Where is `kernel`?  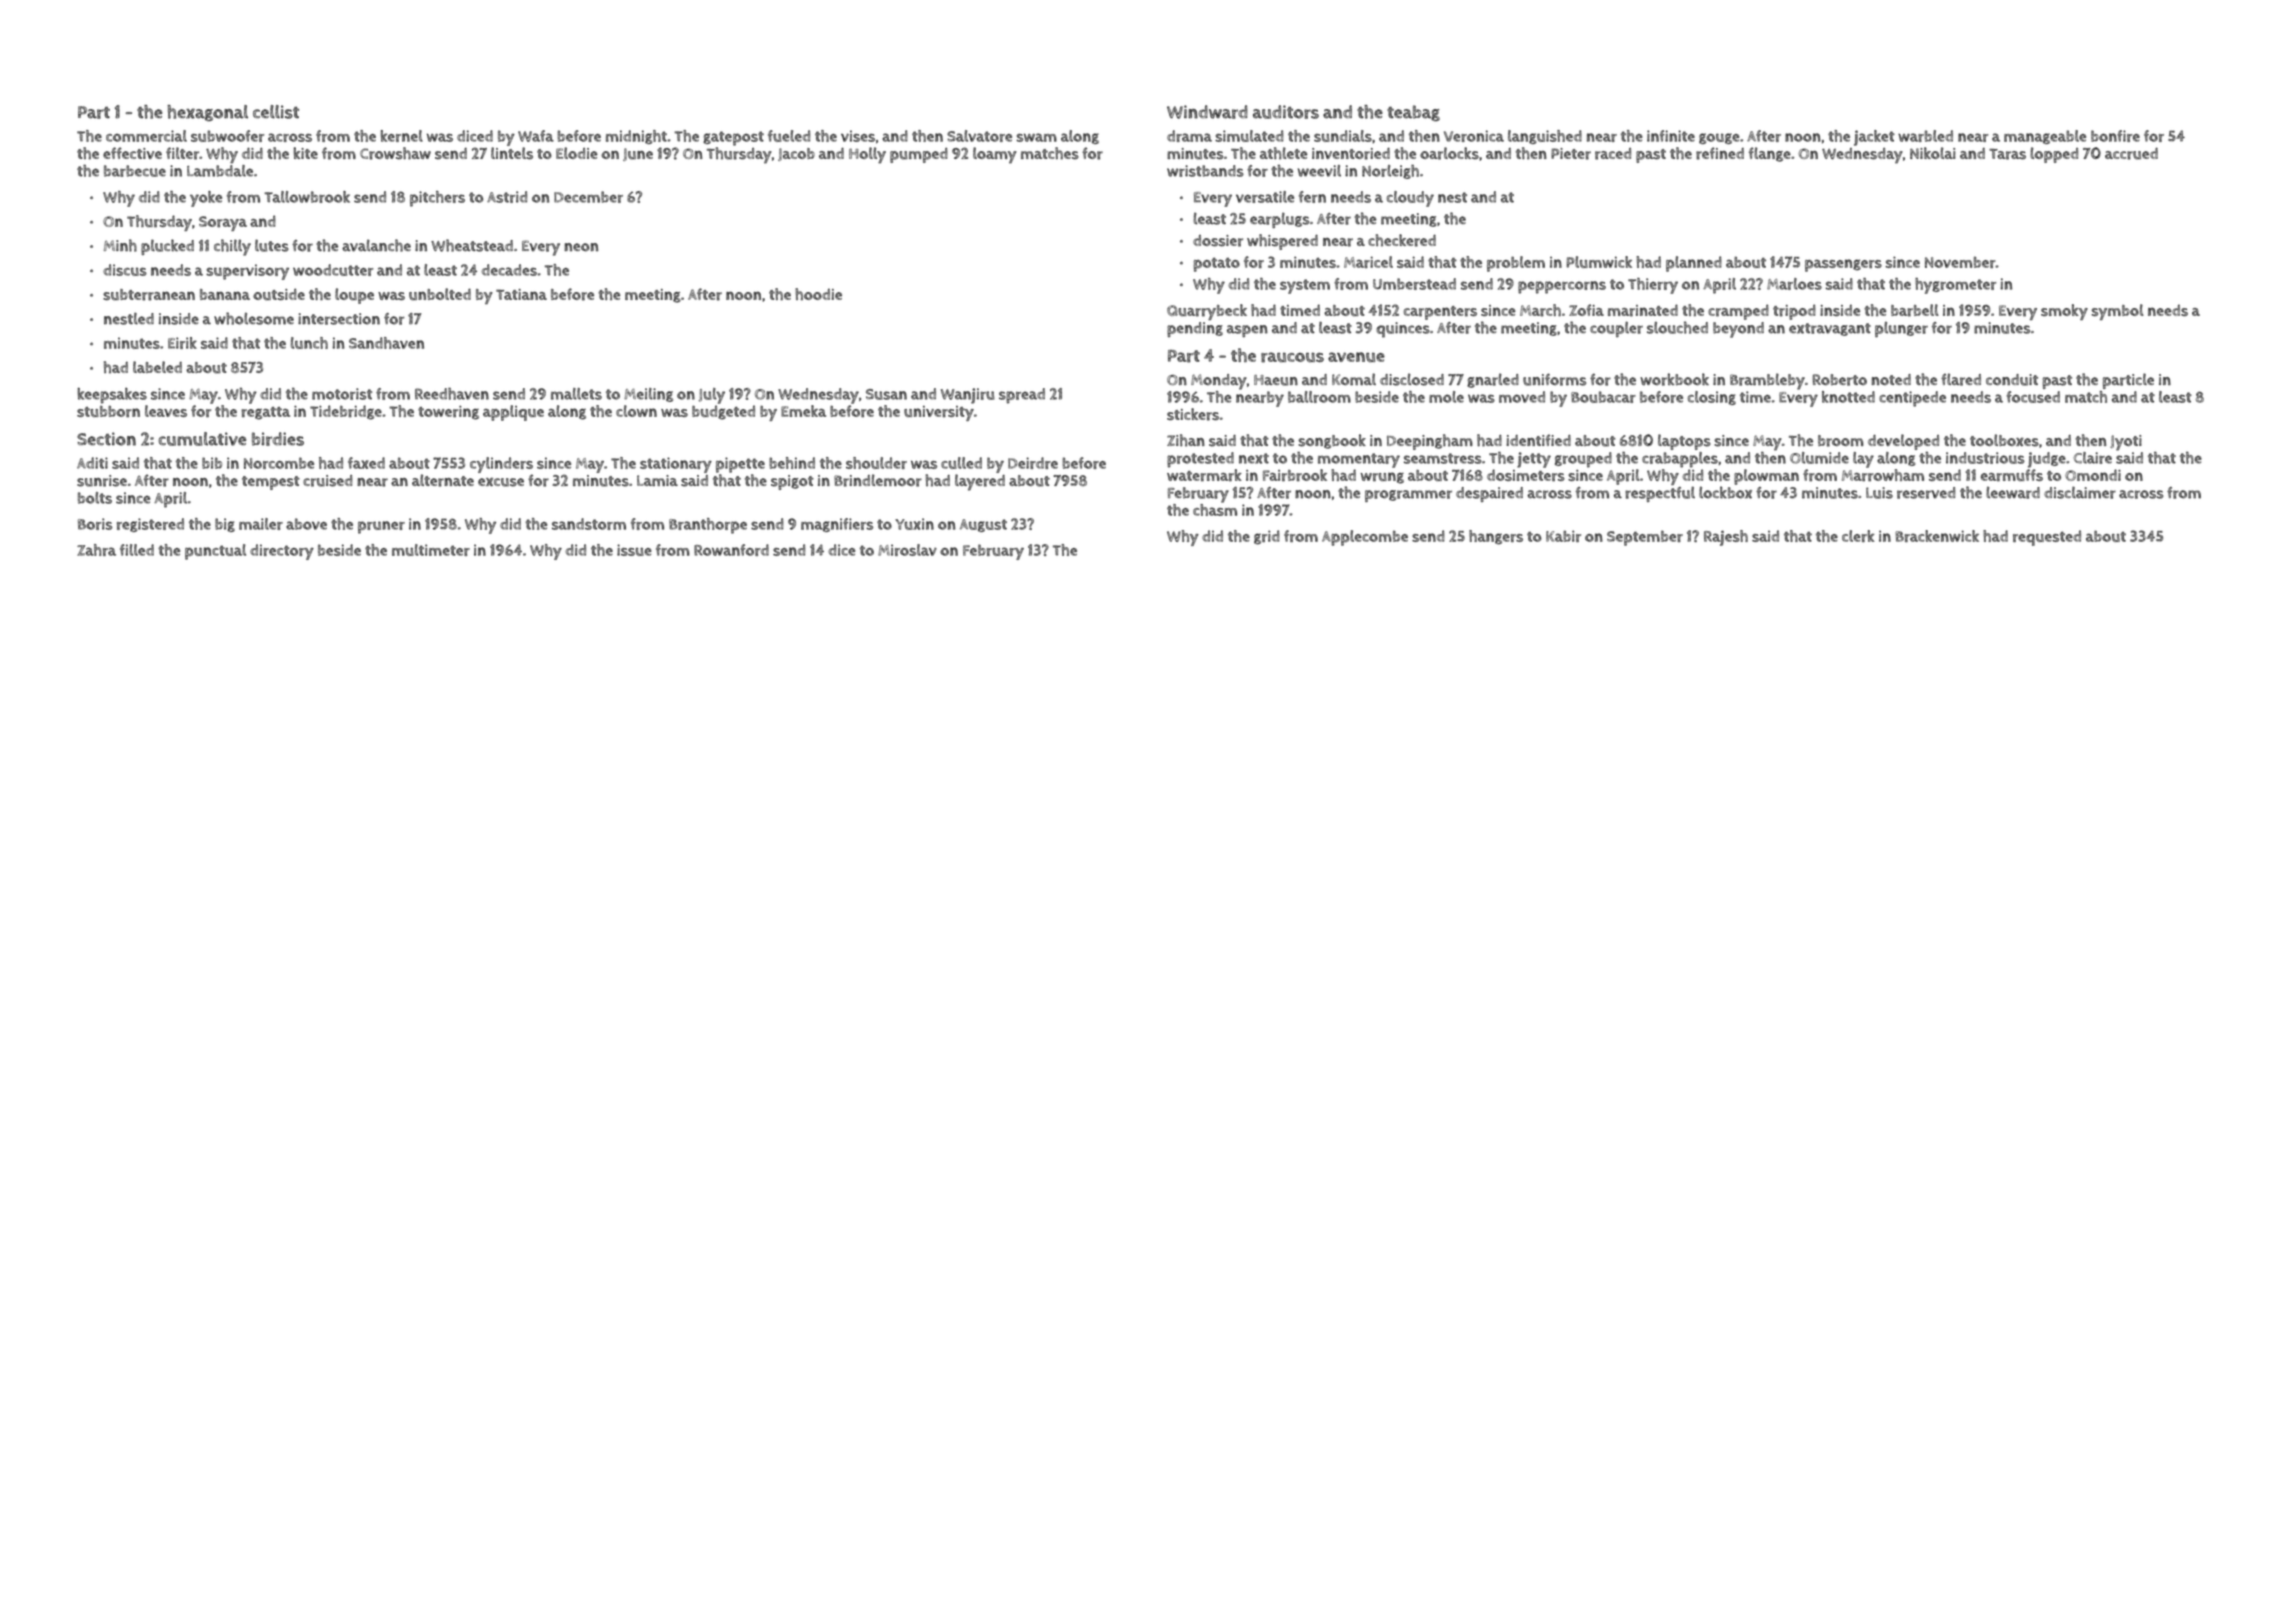
kernel is located at coordinates (402, 136).
